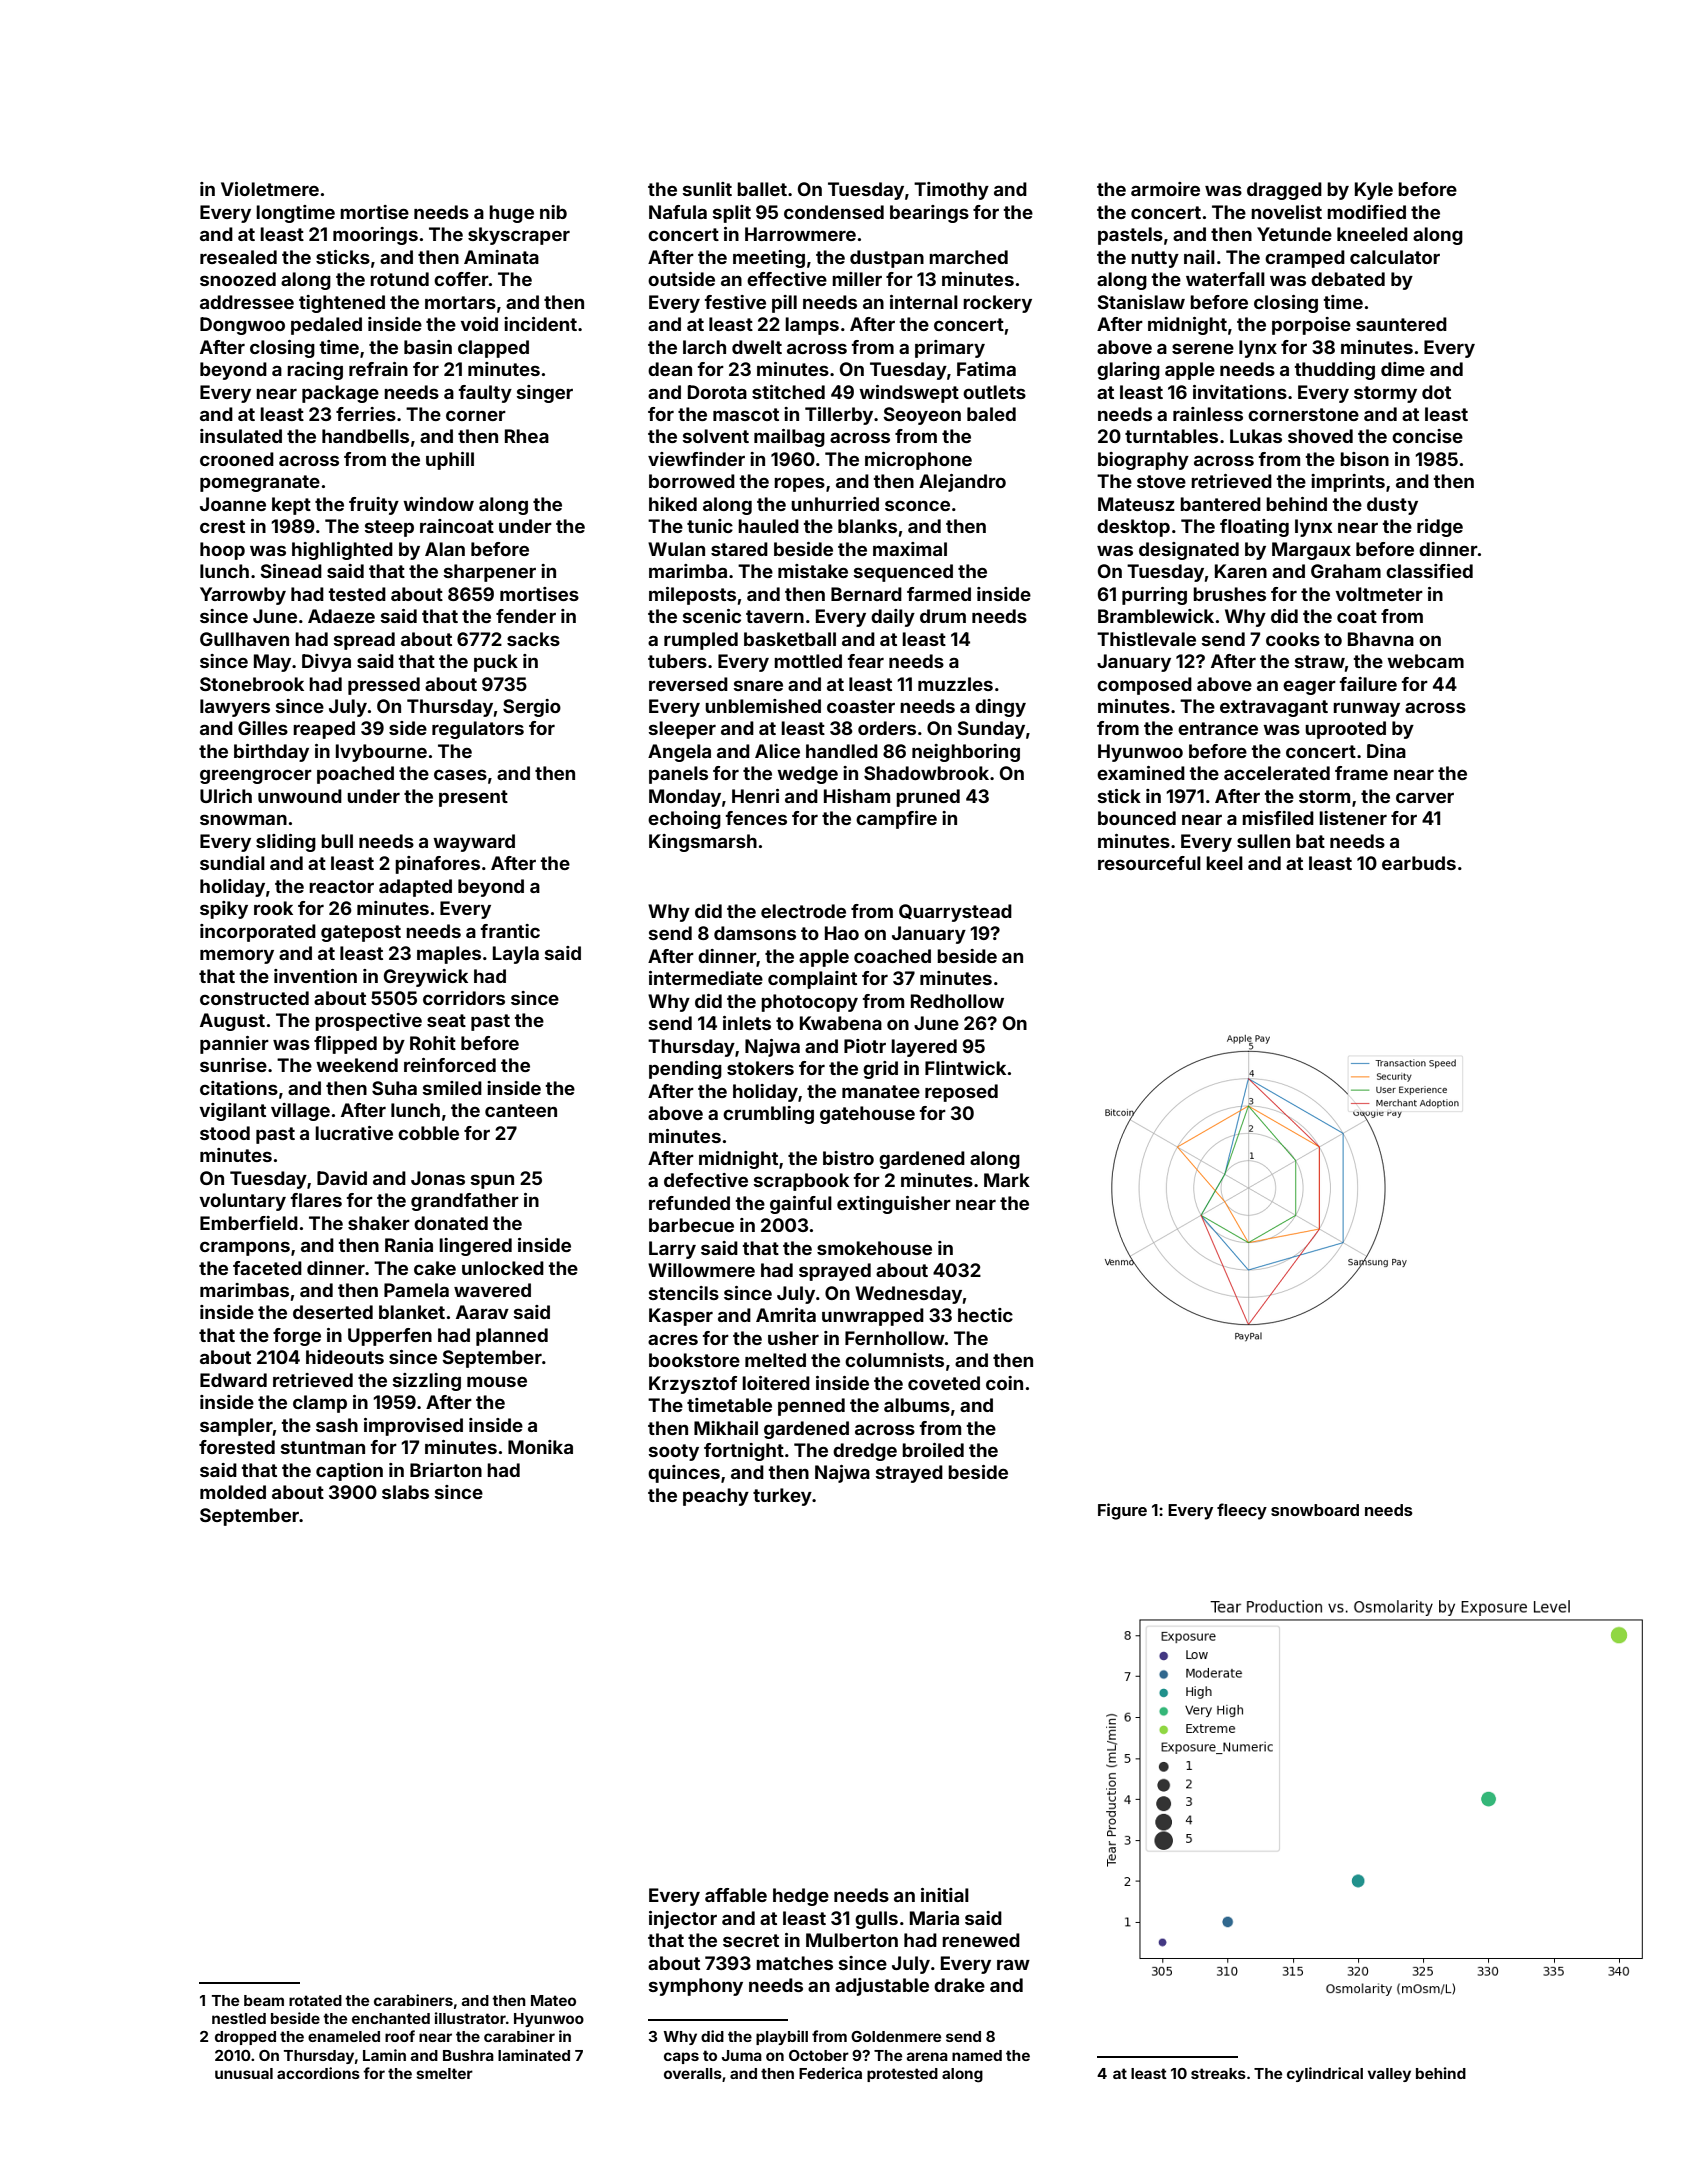  I want to click on Jonas, so click(438, 1178).
